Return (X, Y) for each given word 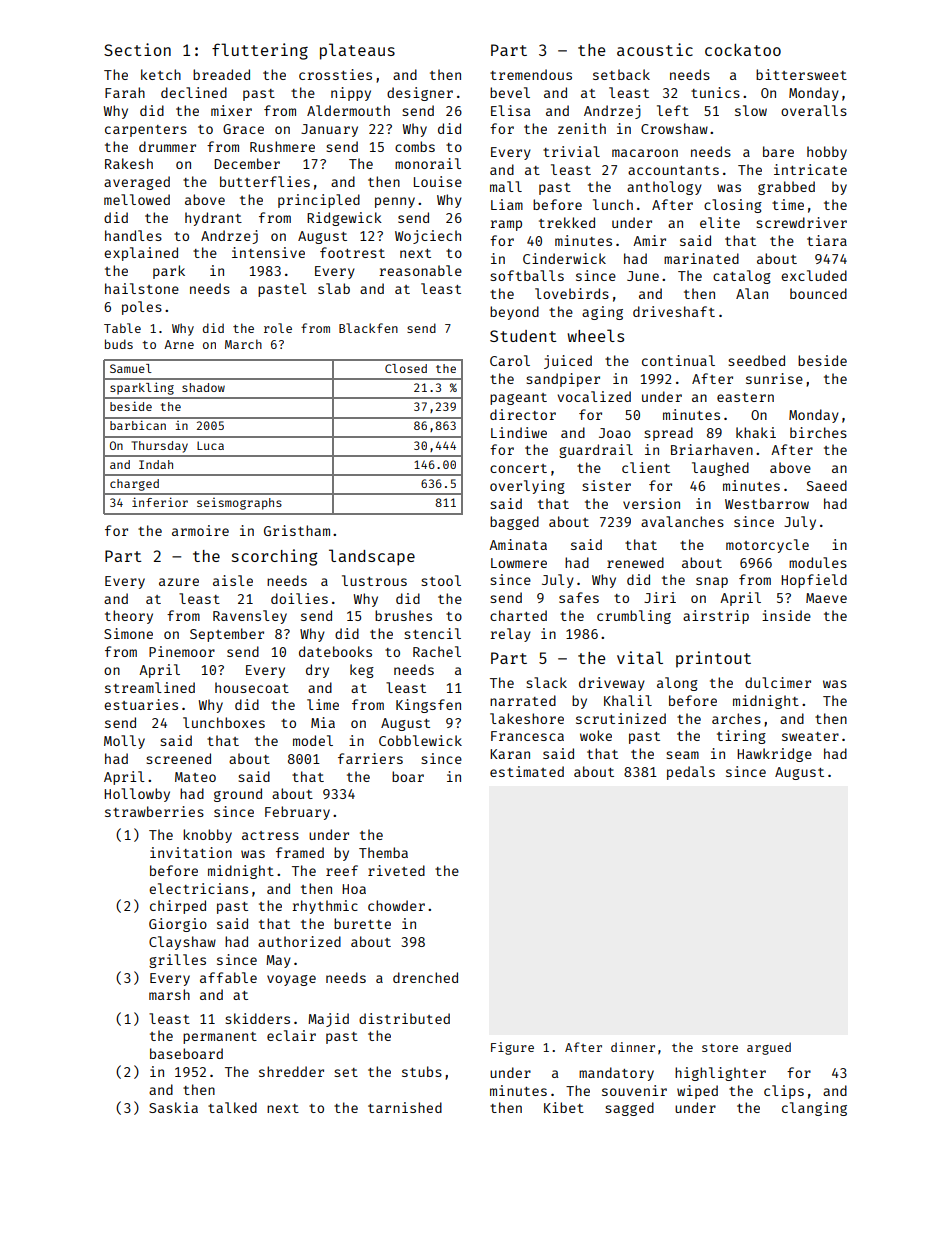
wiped (697, 1092)
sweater (810, 736)
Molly (124, 742)
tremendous (531, 74)
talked (232, 1107)
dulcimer (778, 682)
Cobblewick (420, 740)
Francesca (527, 736)
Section (137, 49)
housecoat (252, 687)
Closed (406, 368)
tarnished (405, 1107)
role (278, 328)
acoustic (655, 49)
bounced (818, 293)
